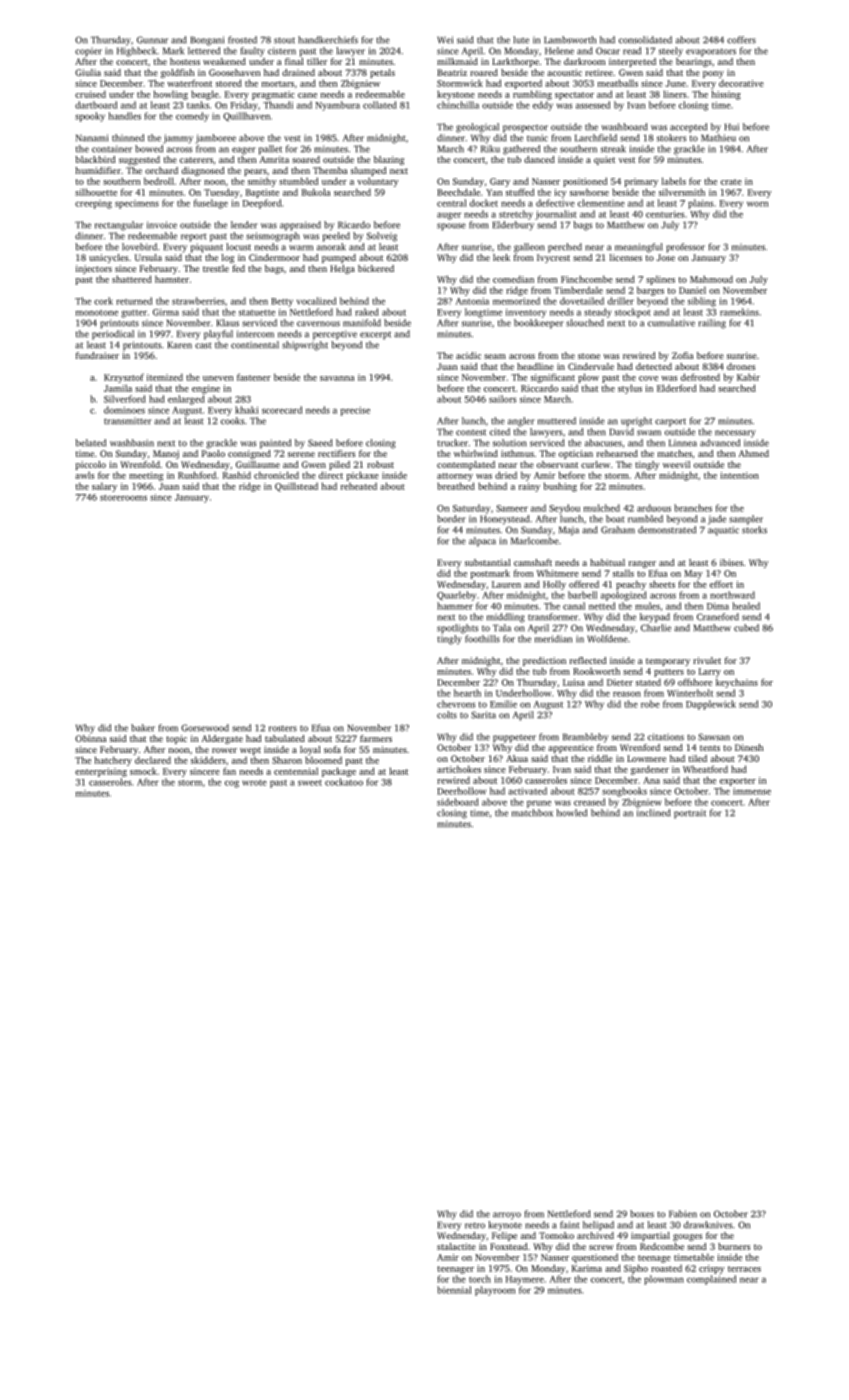 Image resolution: width=849 pixels, height=1400 pixels. I want to click on Wei, so click(445, 40).
